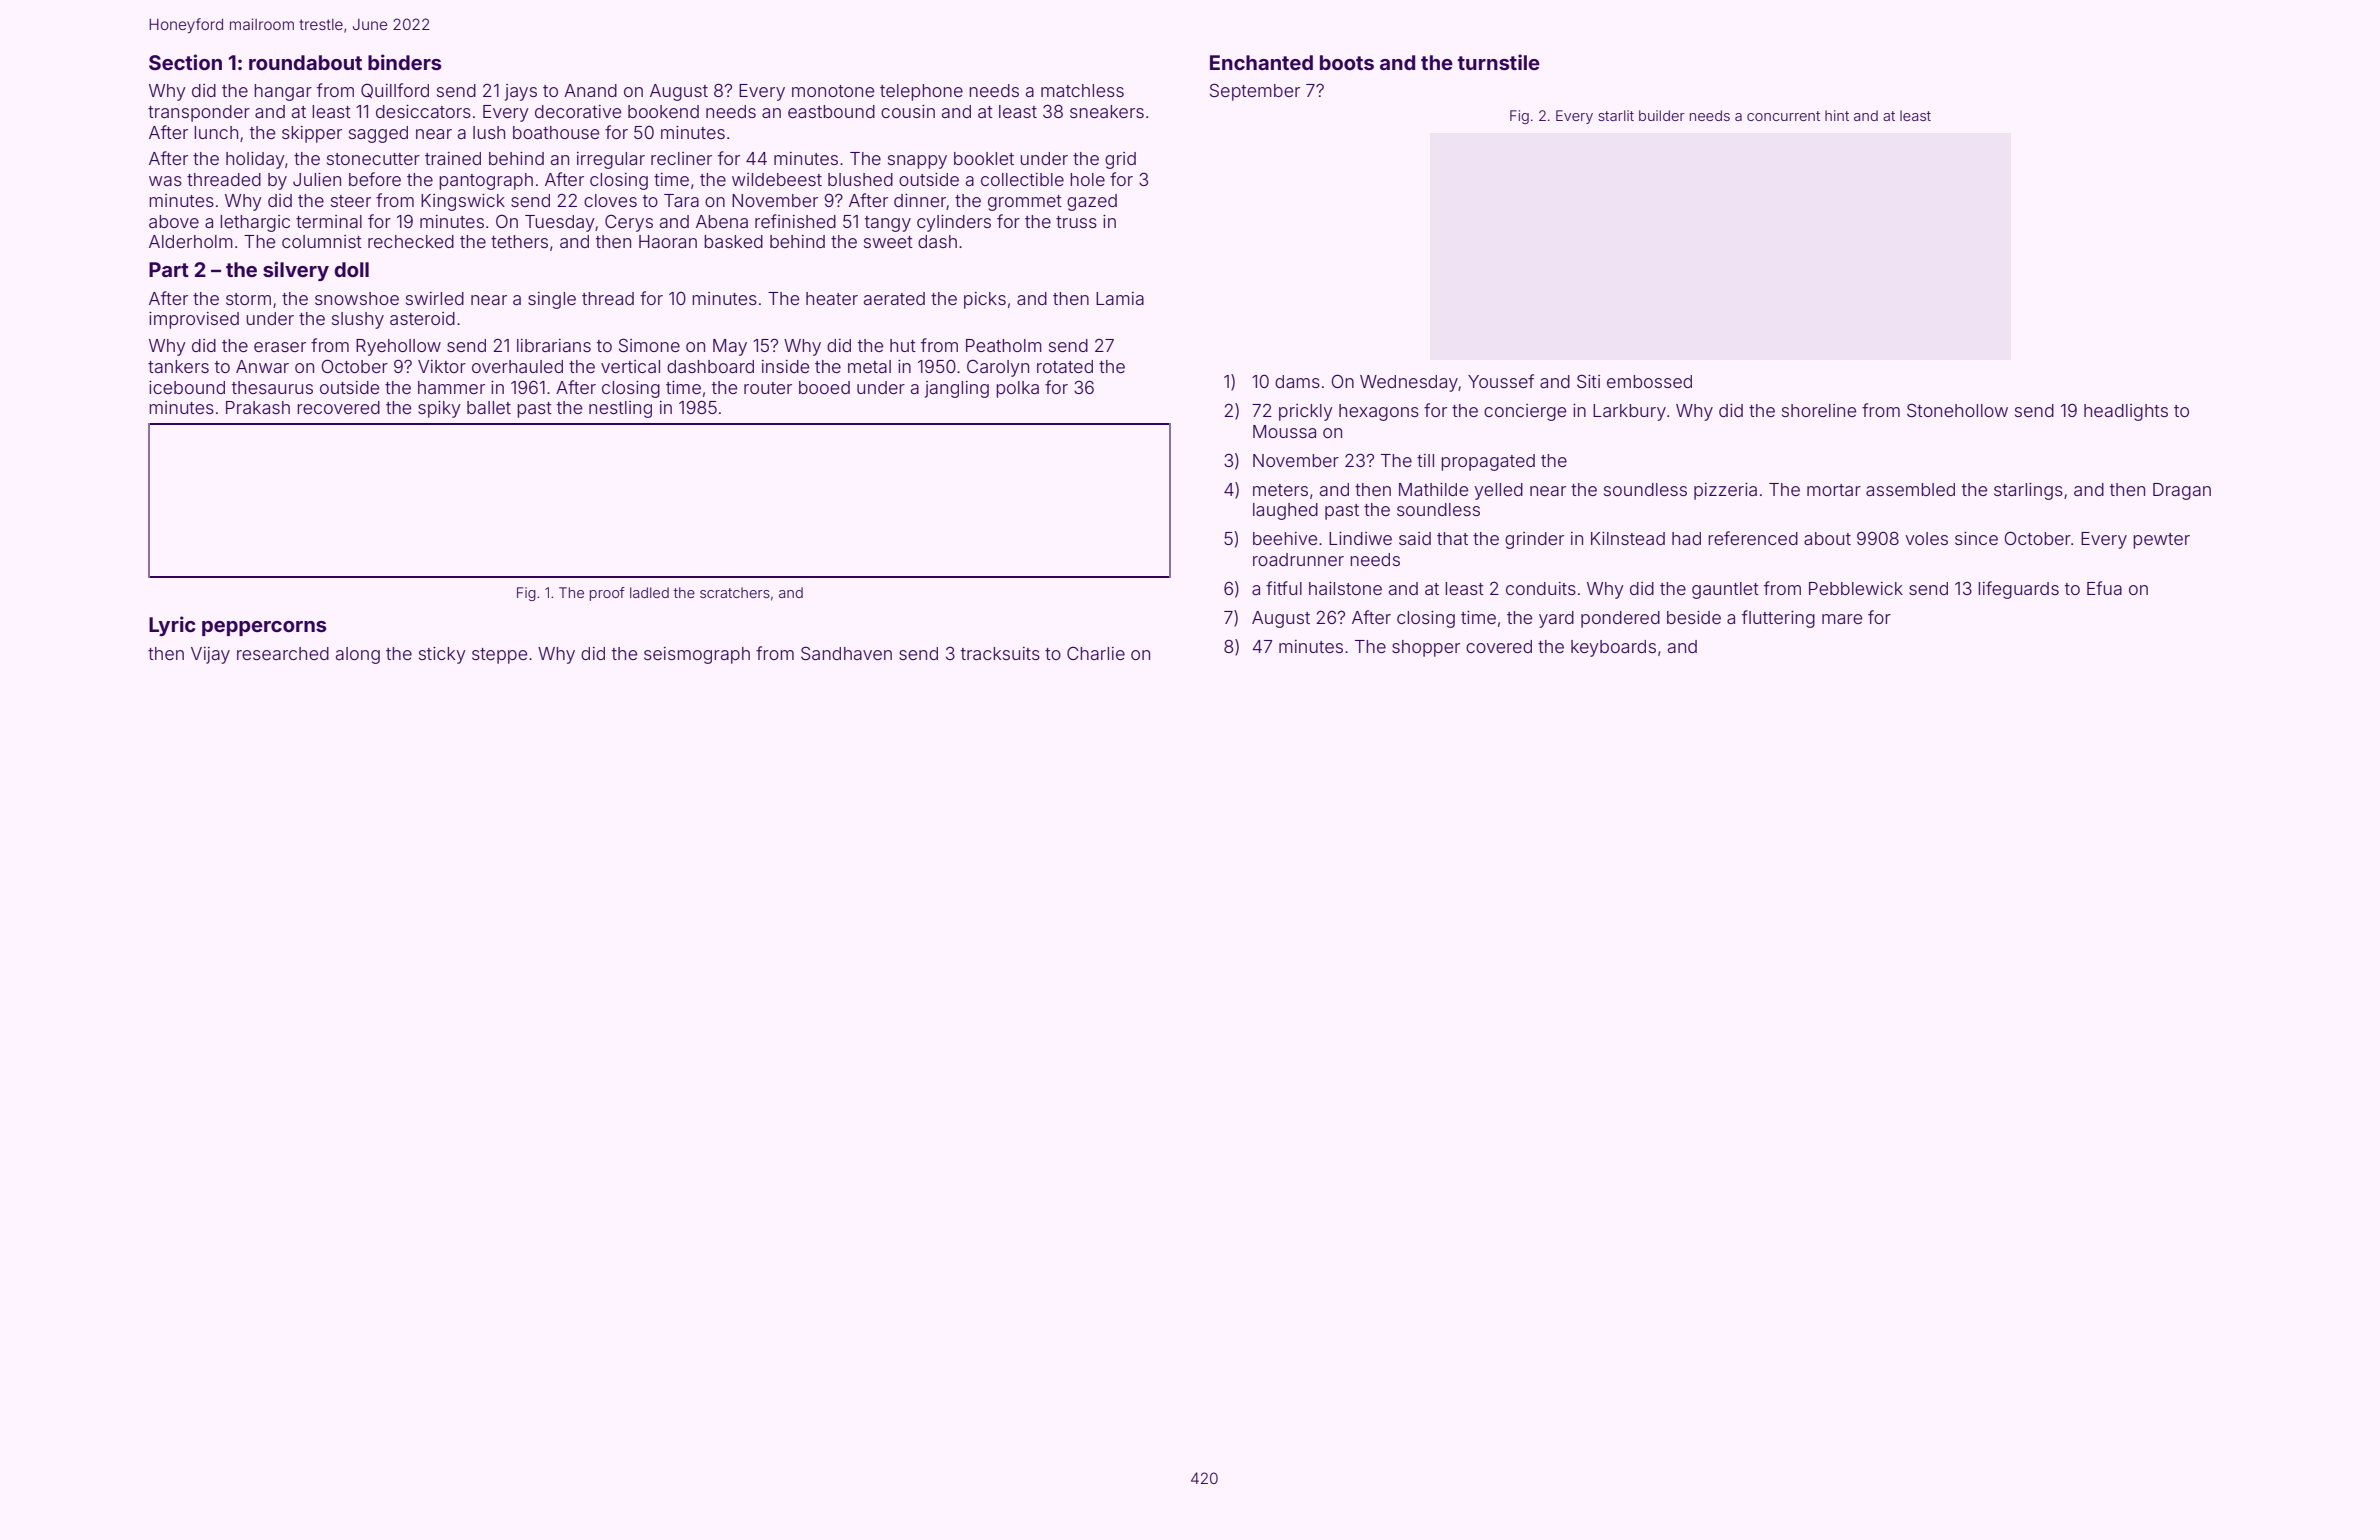 The width and height of the screenshot is (2380, 1540). What do you see at coordinates (1649, 381) in the screenshot?
I see `embossed` at bounding box center [1649, 381].
